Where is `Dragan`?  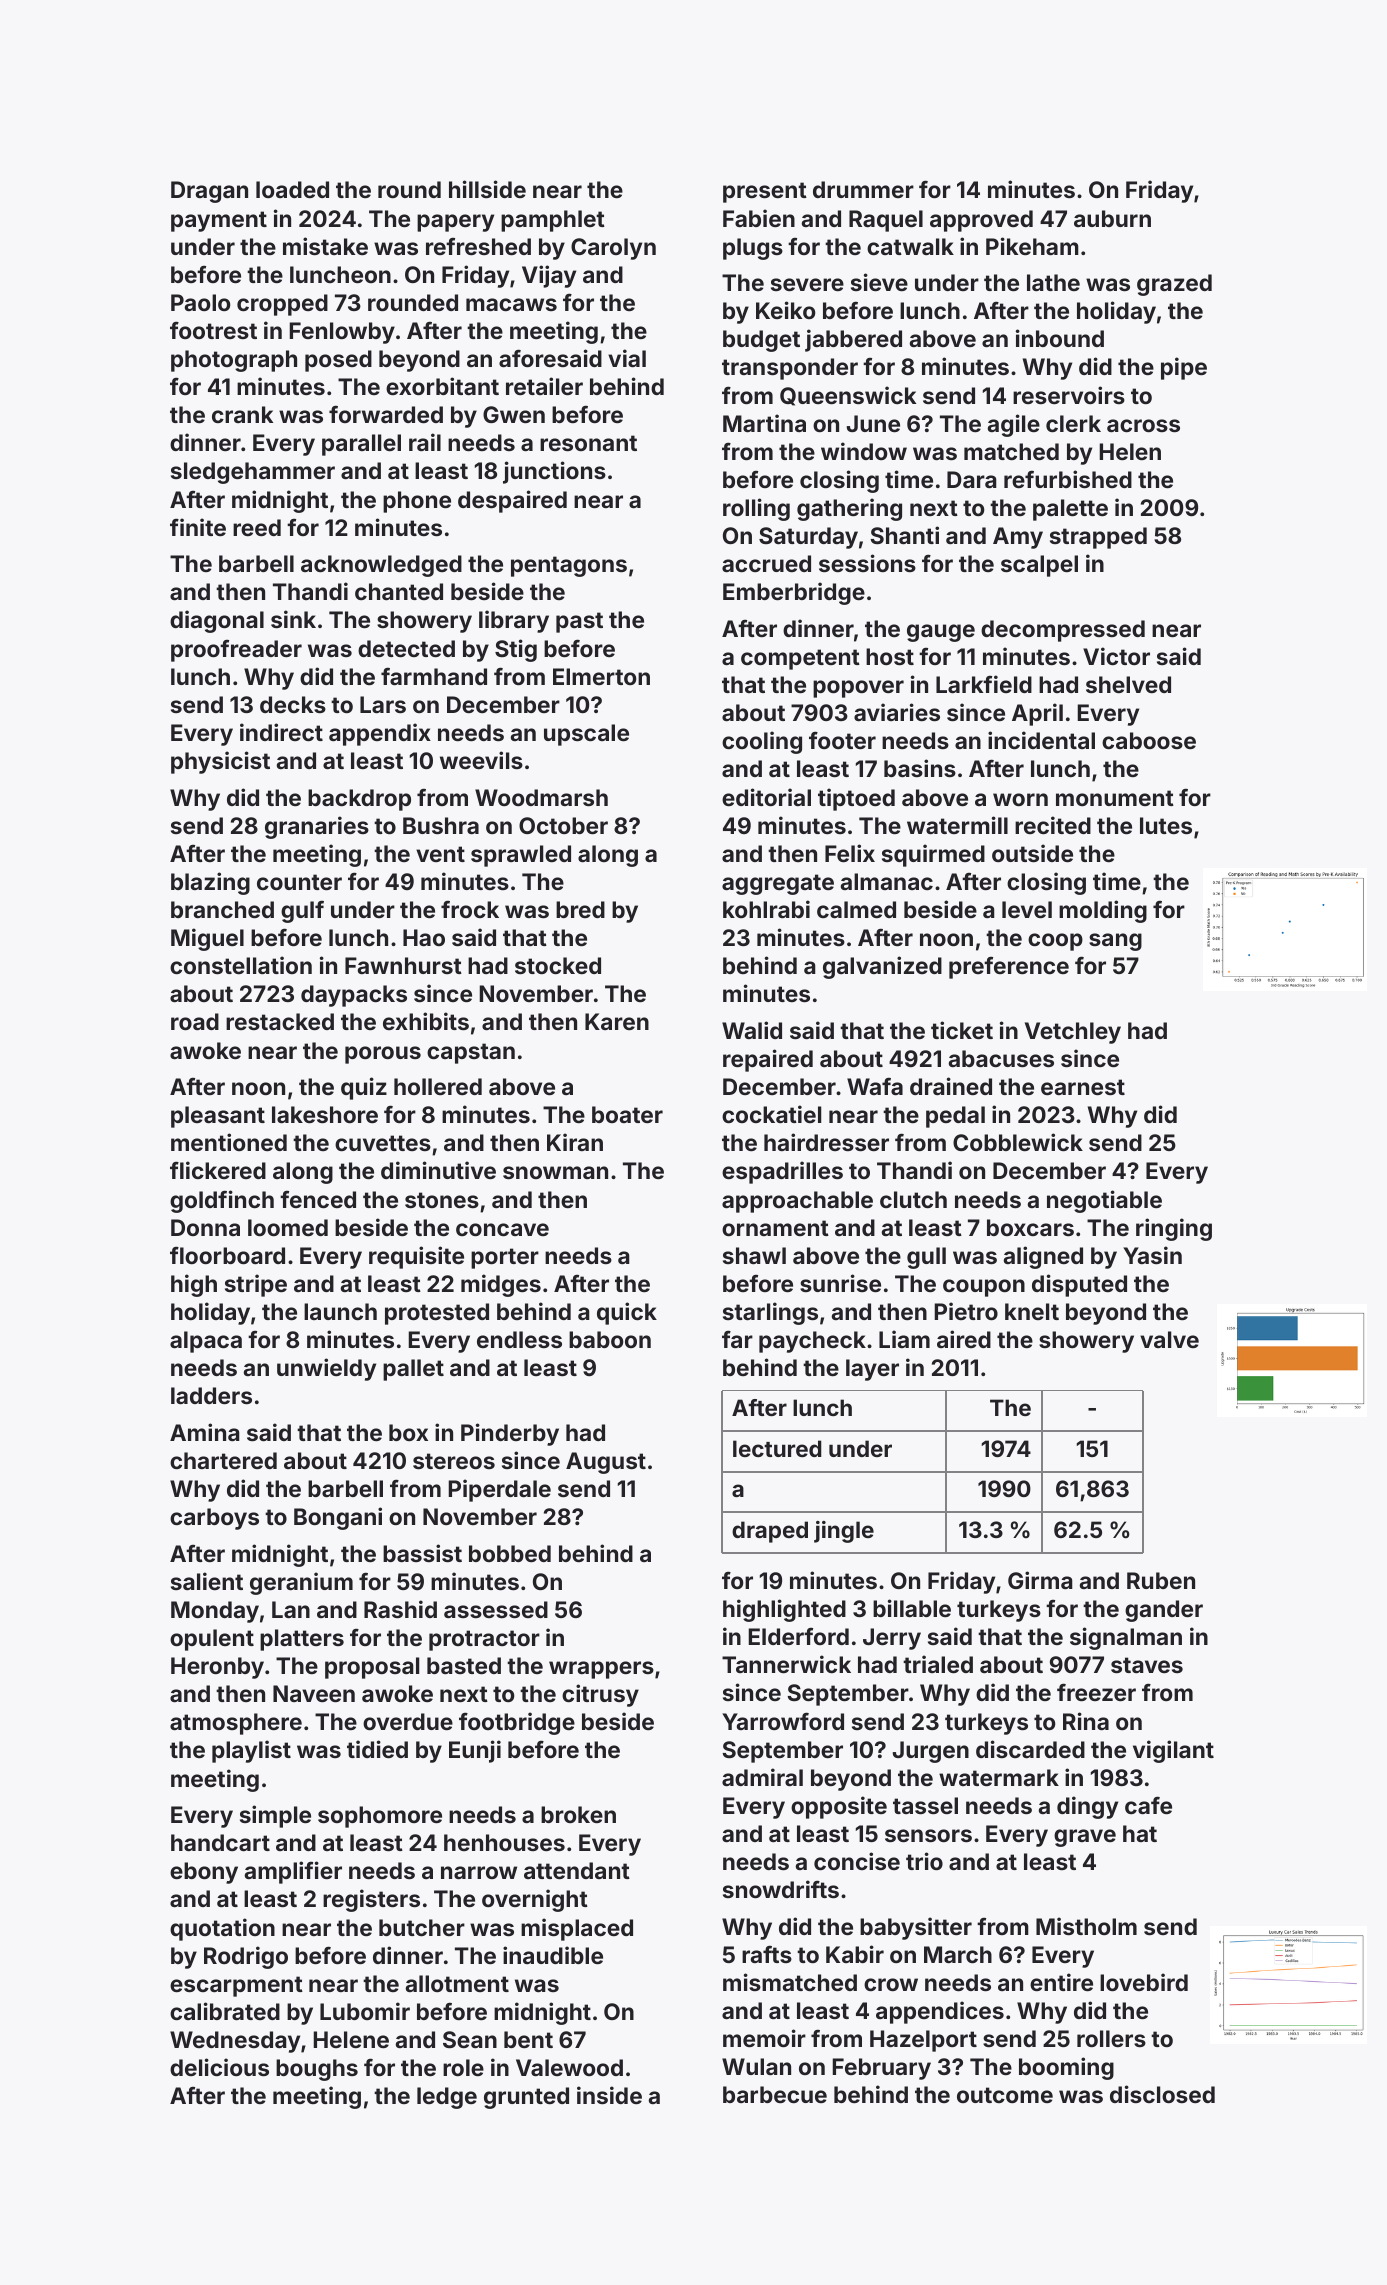 Dragan is located at coordinates (209, 192).
